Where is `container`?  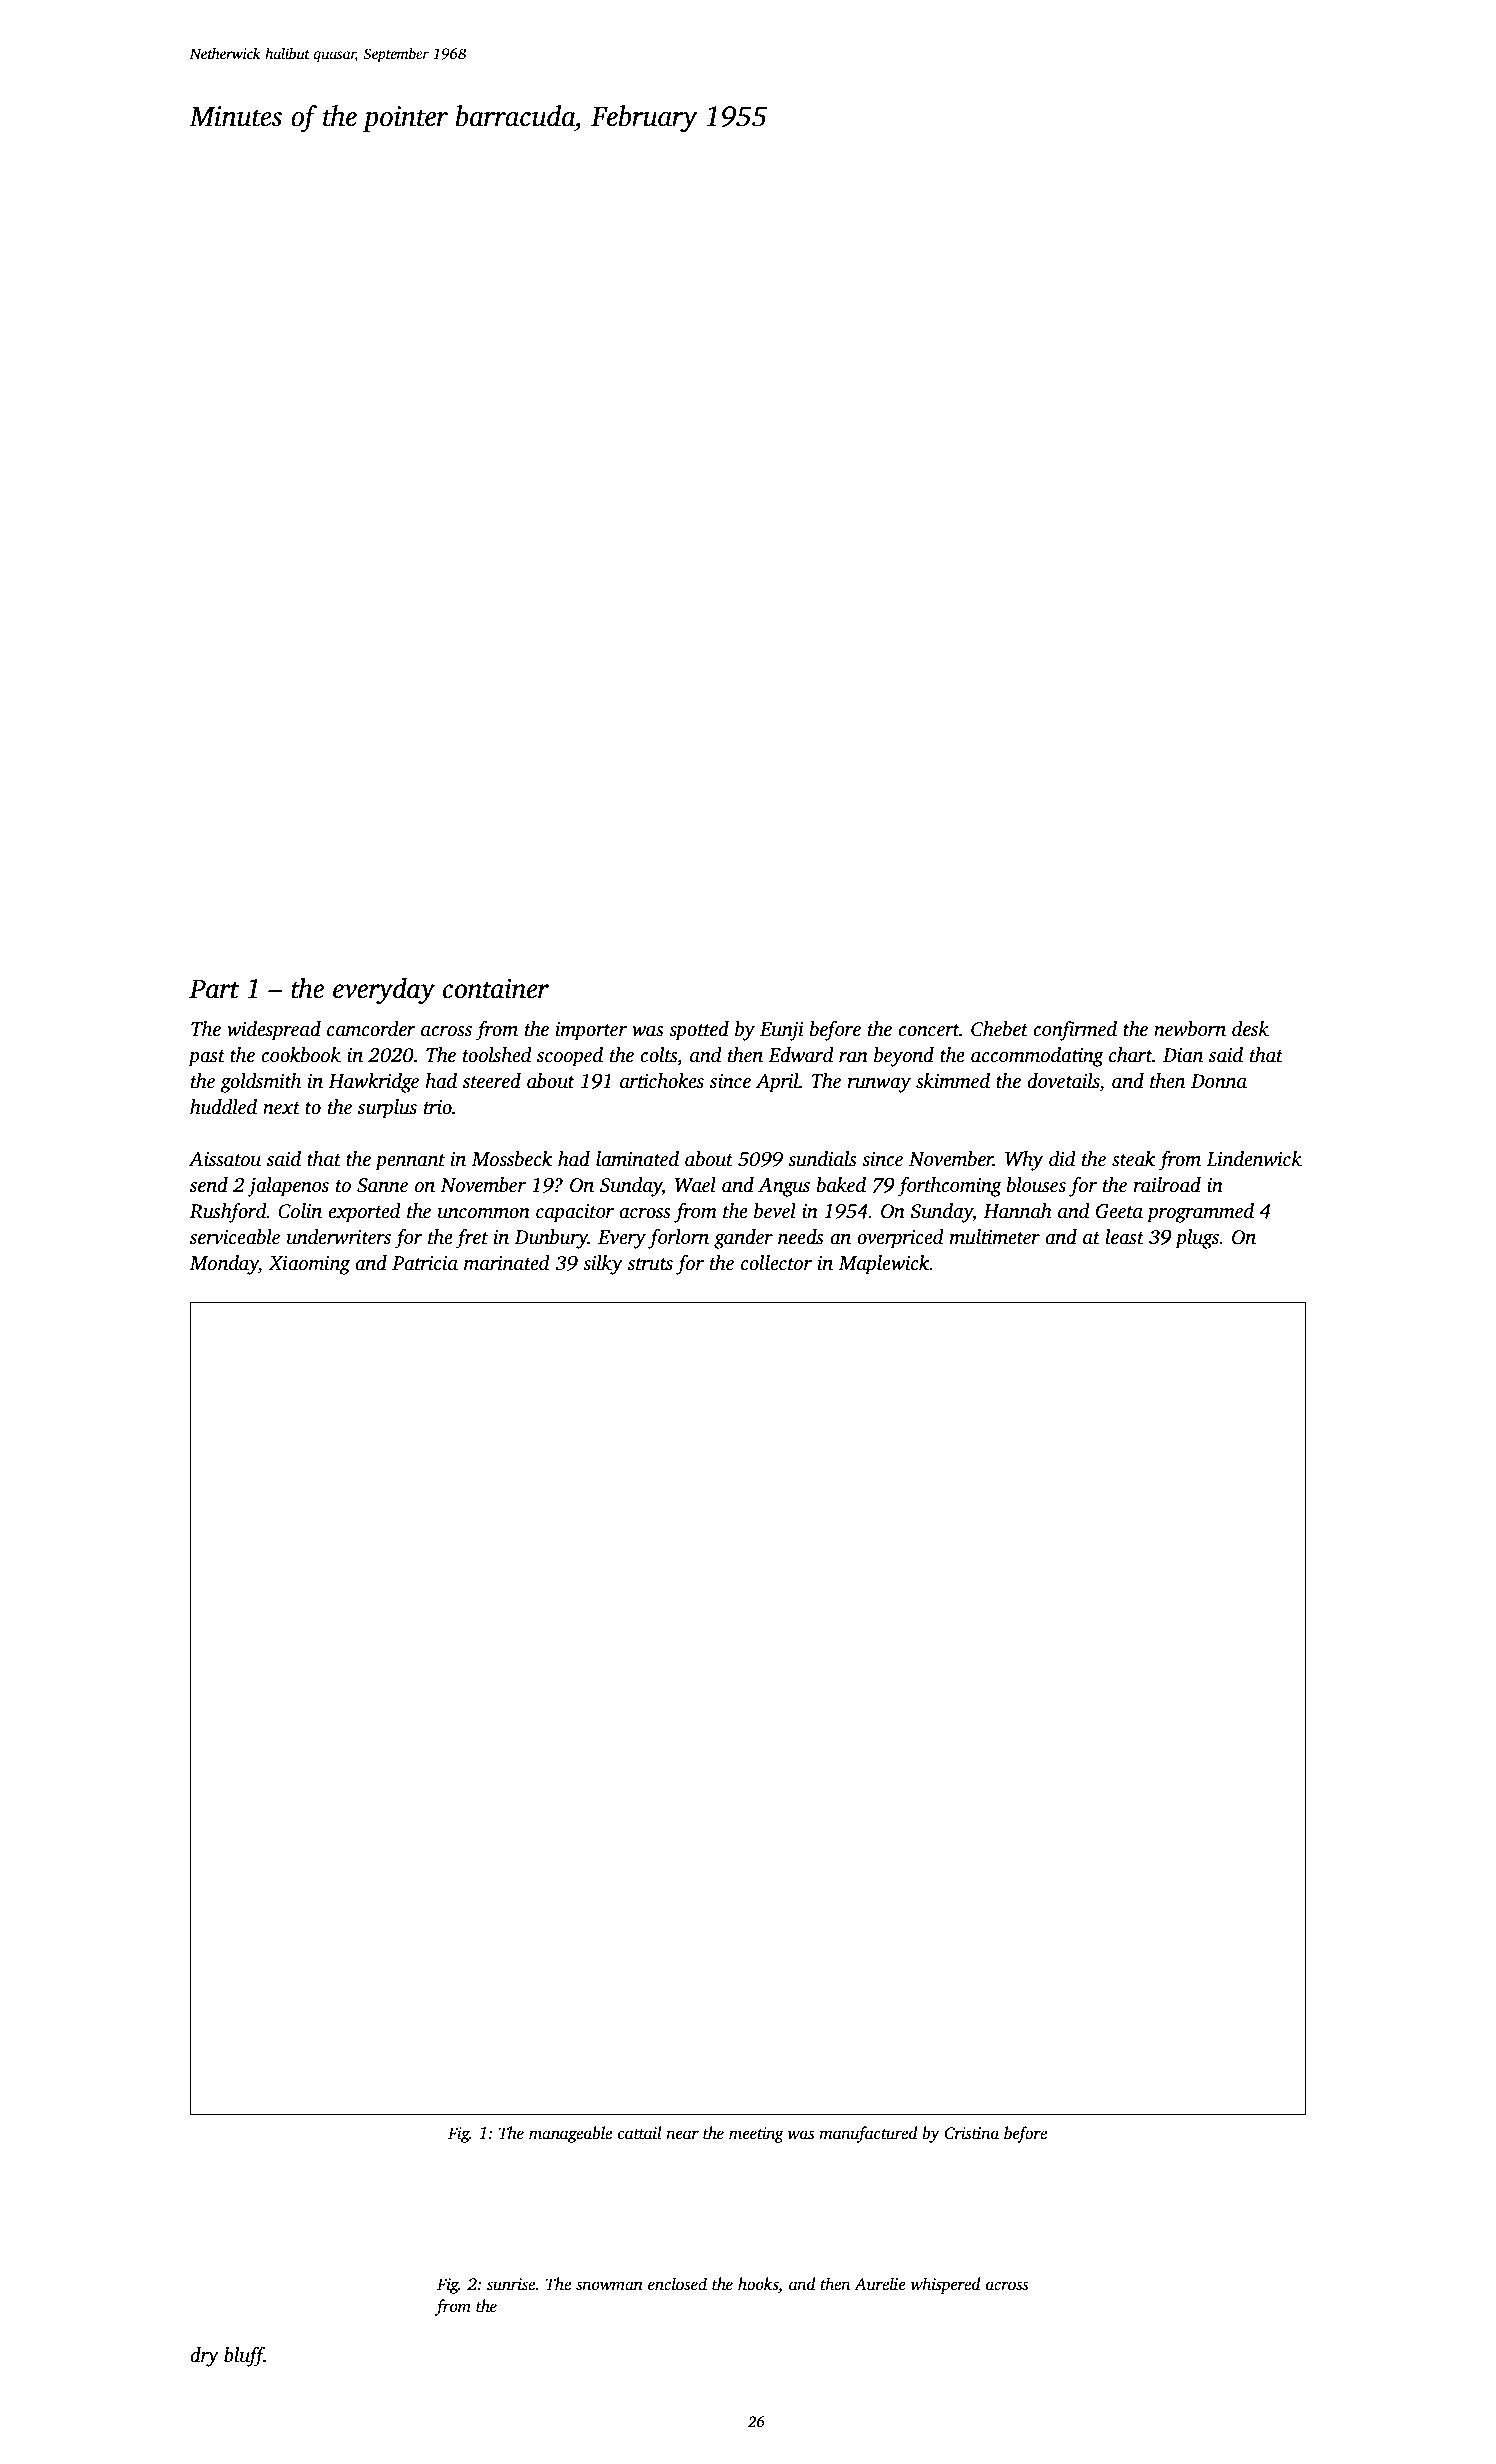
container is located at coordinates (496, 989).
